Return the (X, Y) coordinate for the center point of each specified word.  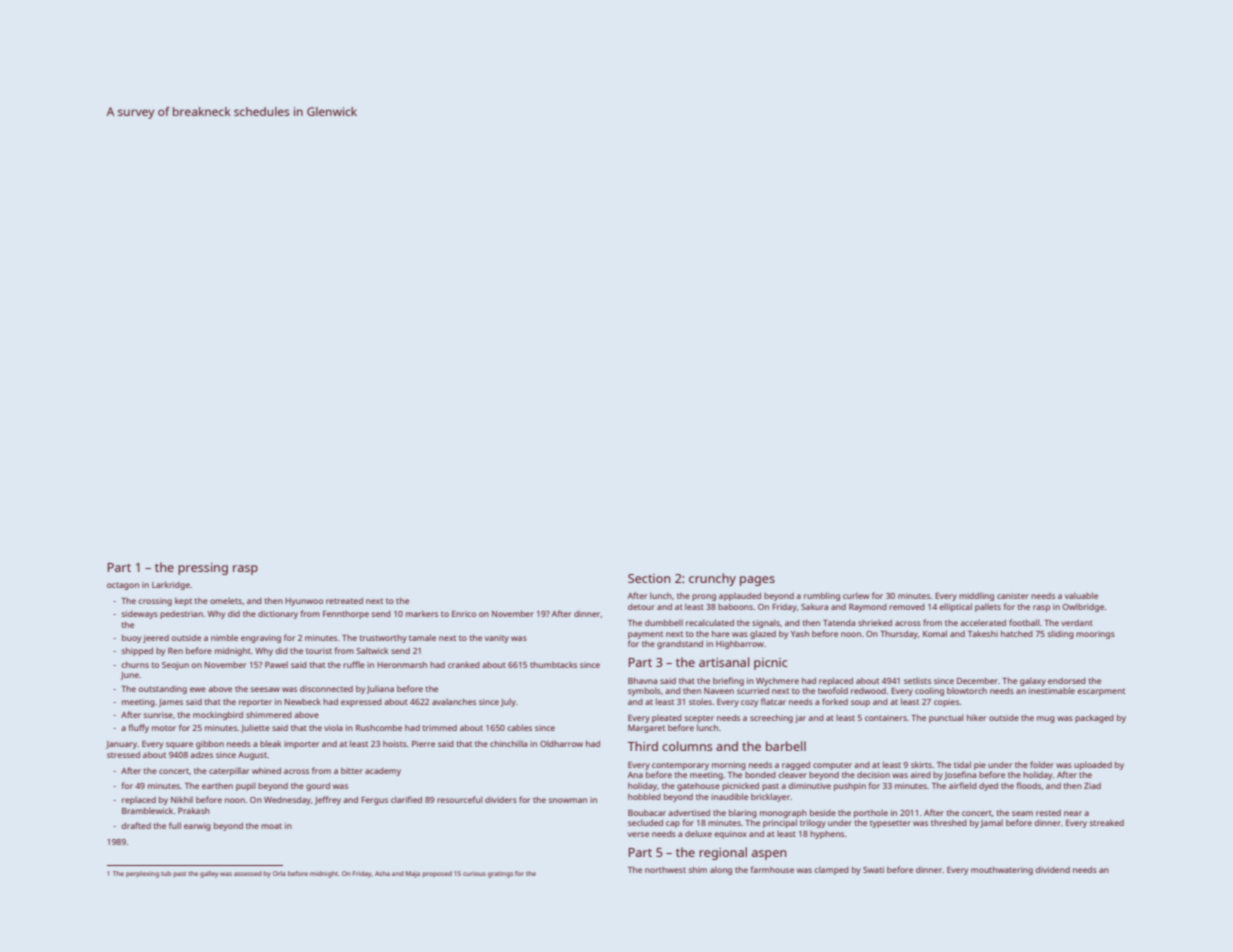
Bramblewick (147, 810)
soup (860, 703)
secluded (645, 822)
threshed (949, 823)
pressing (203, 569)
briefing (728, 681)
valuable (1081, 595)
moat (271, 826)
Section (649, 578)
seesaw (265, 689)
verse (638, 834)
